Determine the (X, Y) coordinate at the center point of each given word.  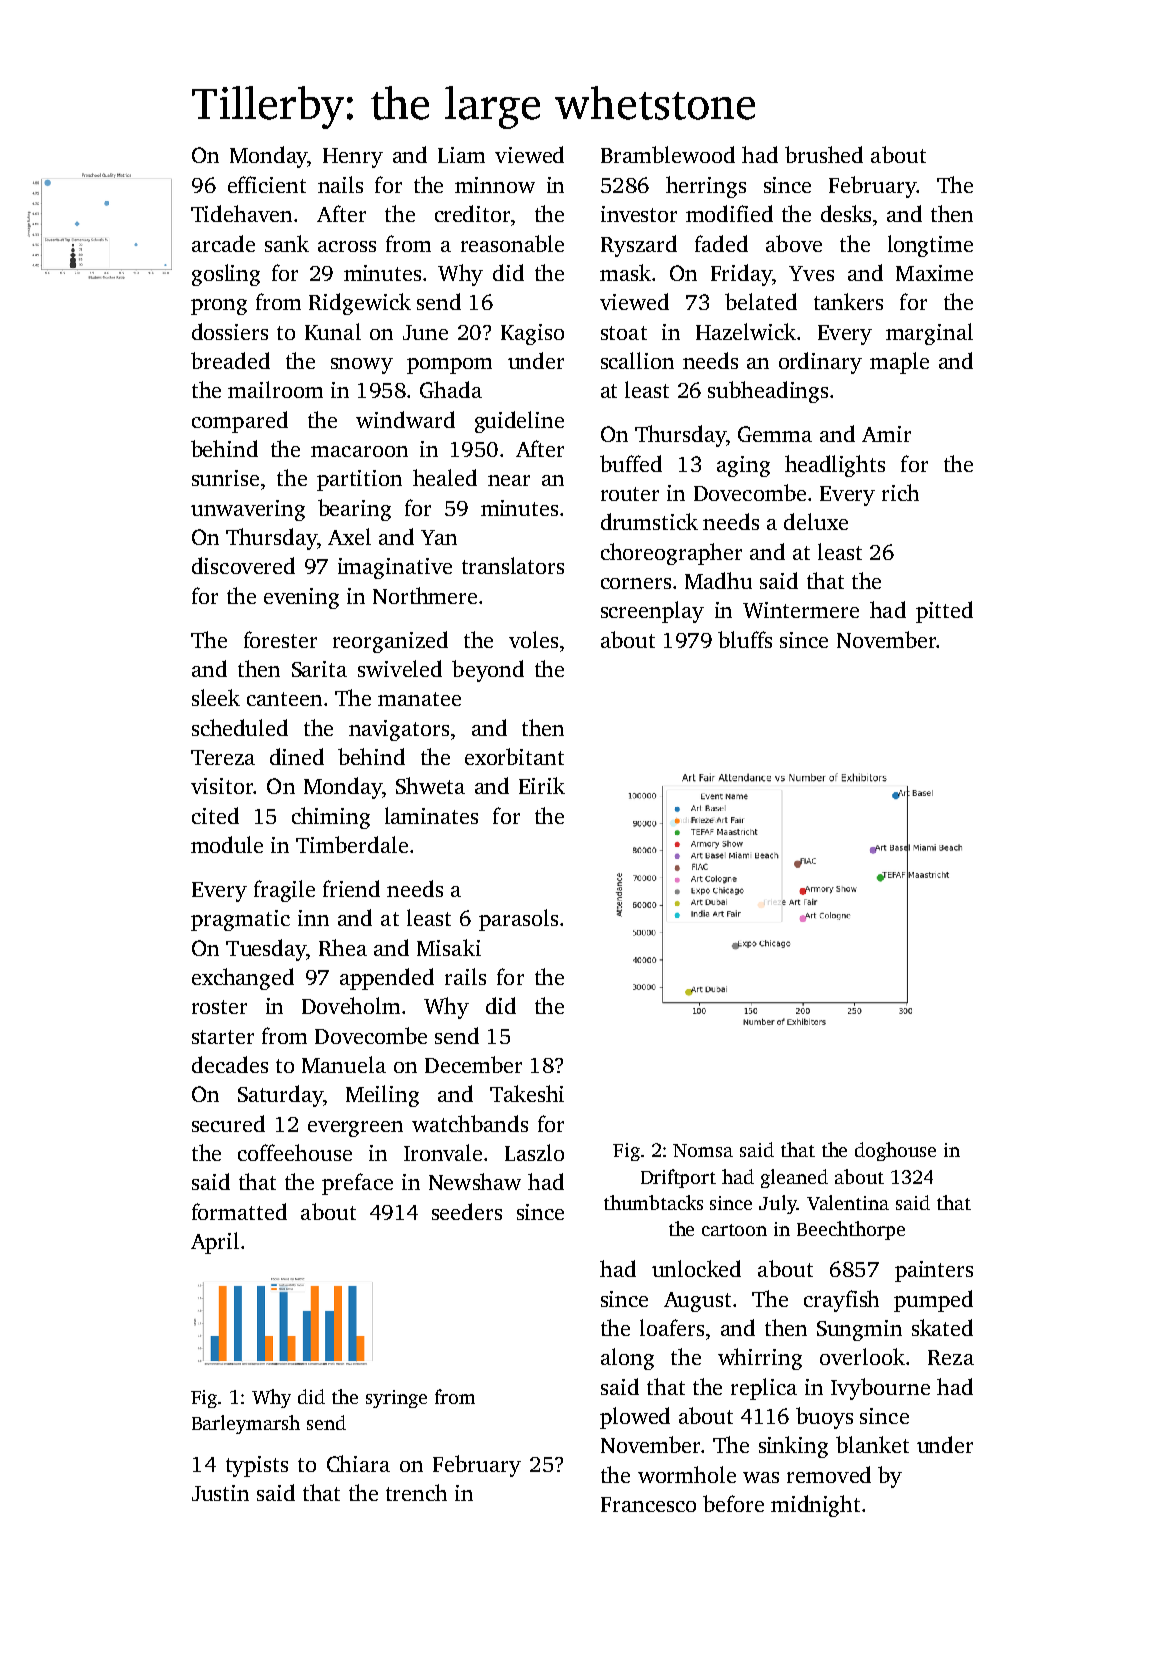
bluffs (745, 639)
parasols (518, 920)
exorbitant (514, 756)
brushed (824, 154)
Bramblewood (668, 154)
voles (533, 639)
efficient (267, 184)
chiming (331, 818)
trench (416, 1492)
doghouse (895, 1151)
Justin (220, 1493)
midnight (815, 1506)
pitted (944, 612)
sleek (216, 697)
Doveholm (351, 1005)
